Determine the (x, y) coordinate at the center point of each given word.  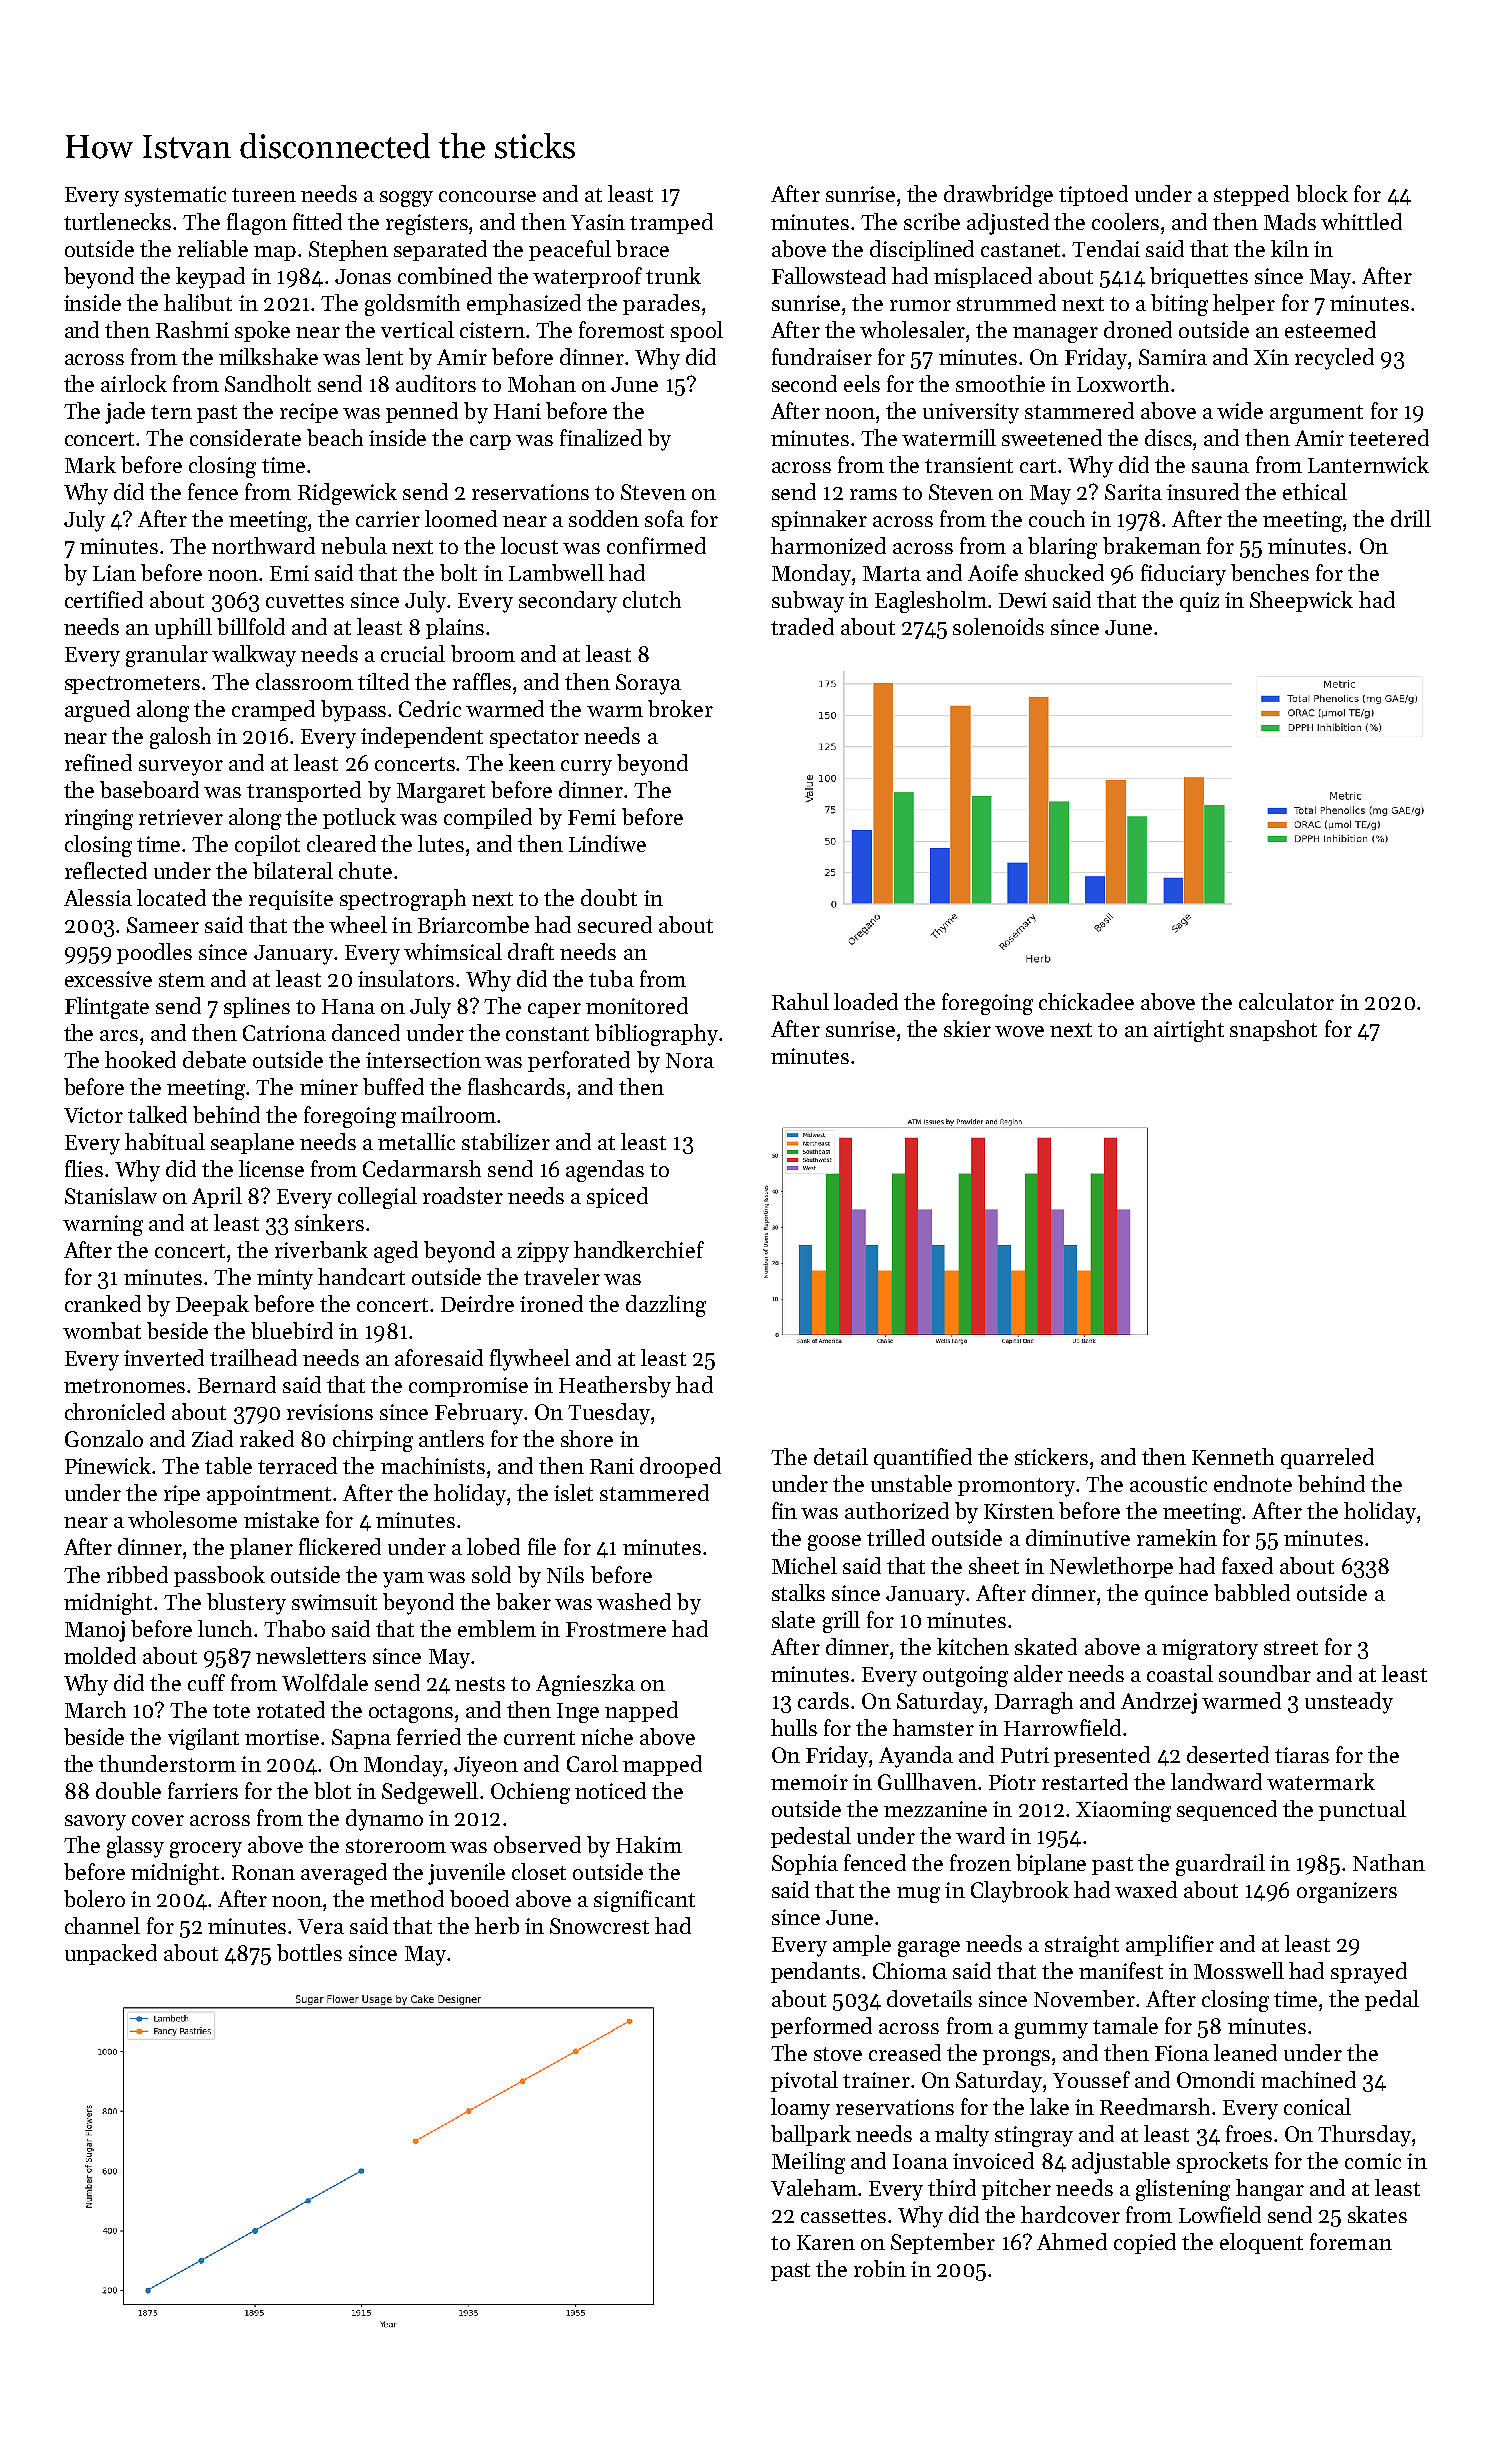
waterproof (587, 277)
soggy (406, 199)
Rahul (800, 1001)
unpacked (111, 1954)
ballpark (811, 2135)
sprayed (1369, 1973)
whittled (1361, 221)
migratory (1210, 1649)
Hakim (649, 1844)
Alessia (98, 897)
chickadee (1086, 1001)
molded (100, 1655)
